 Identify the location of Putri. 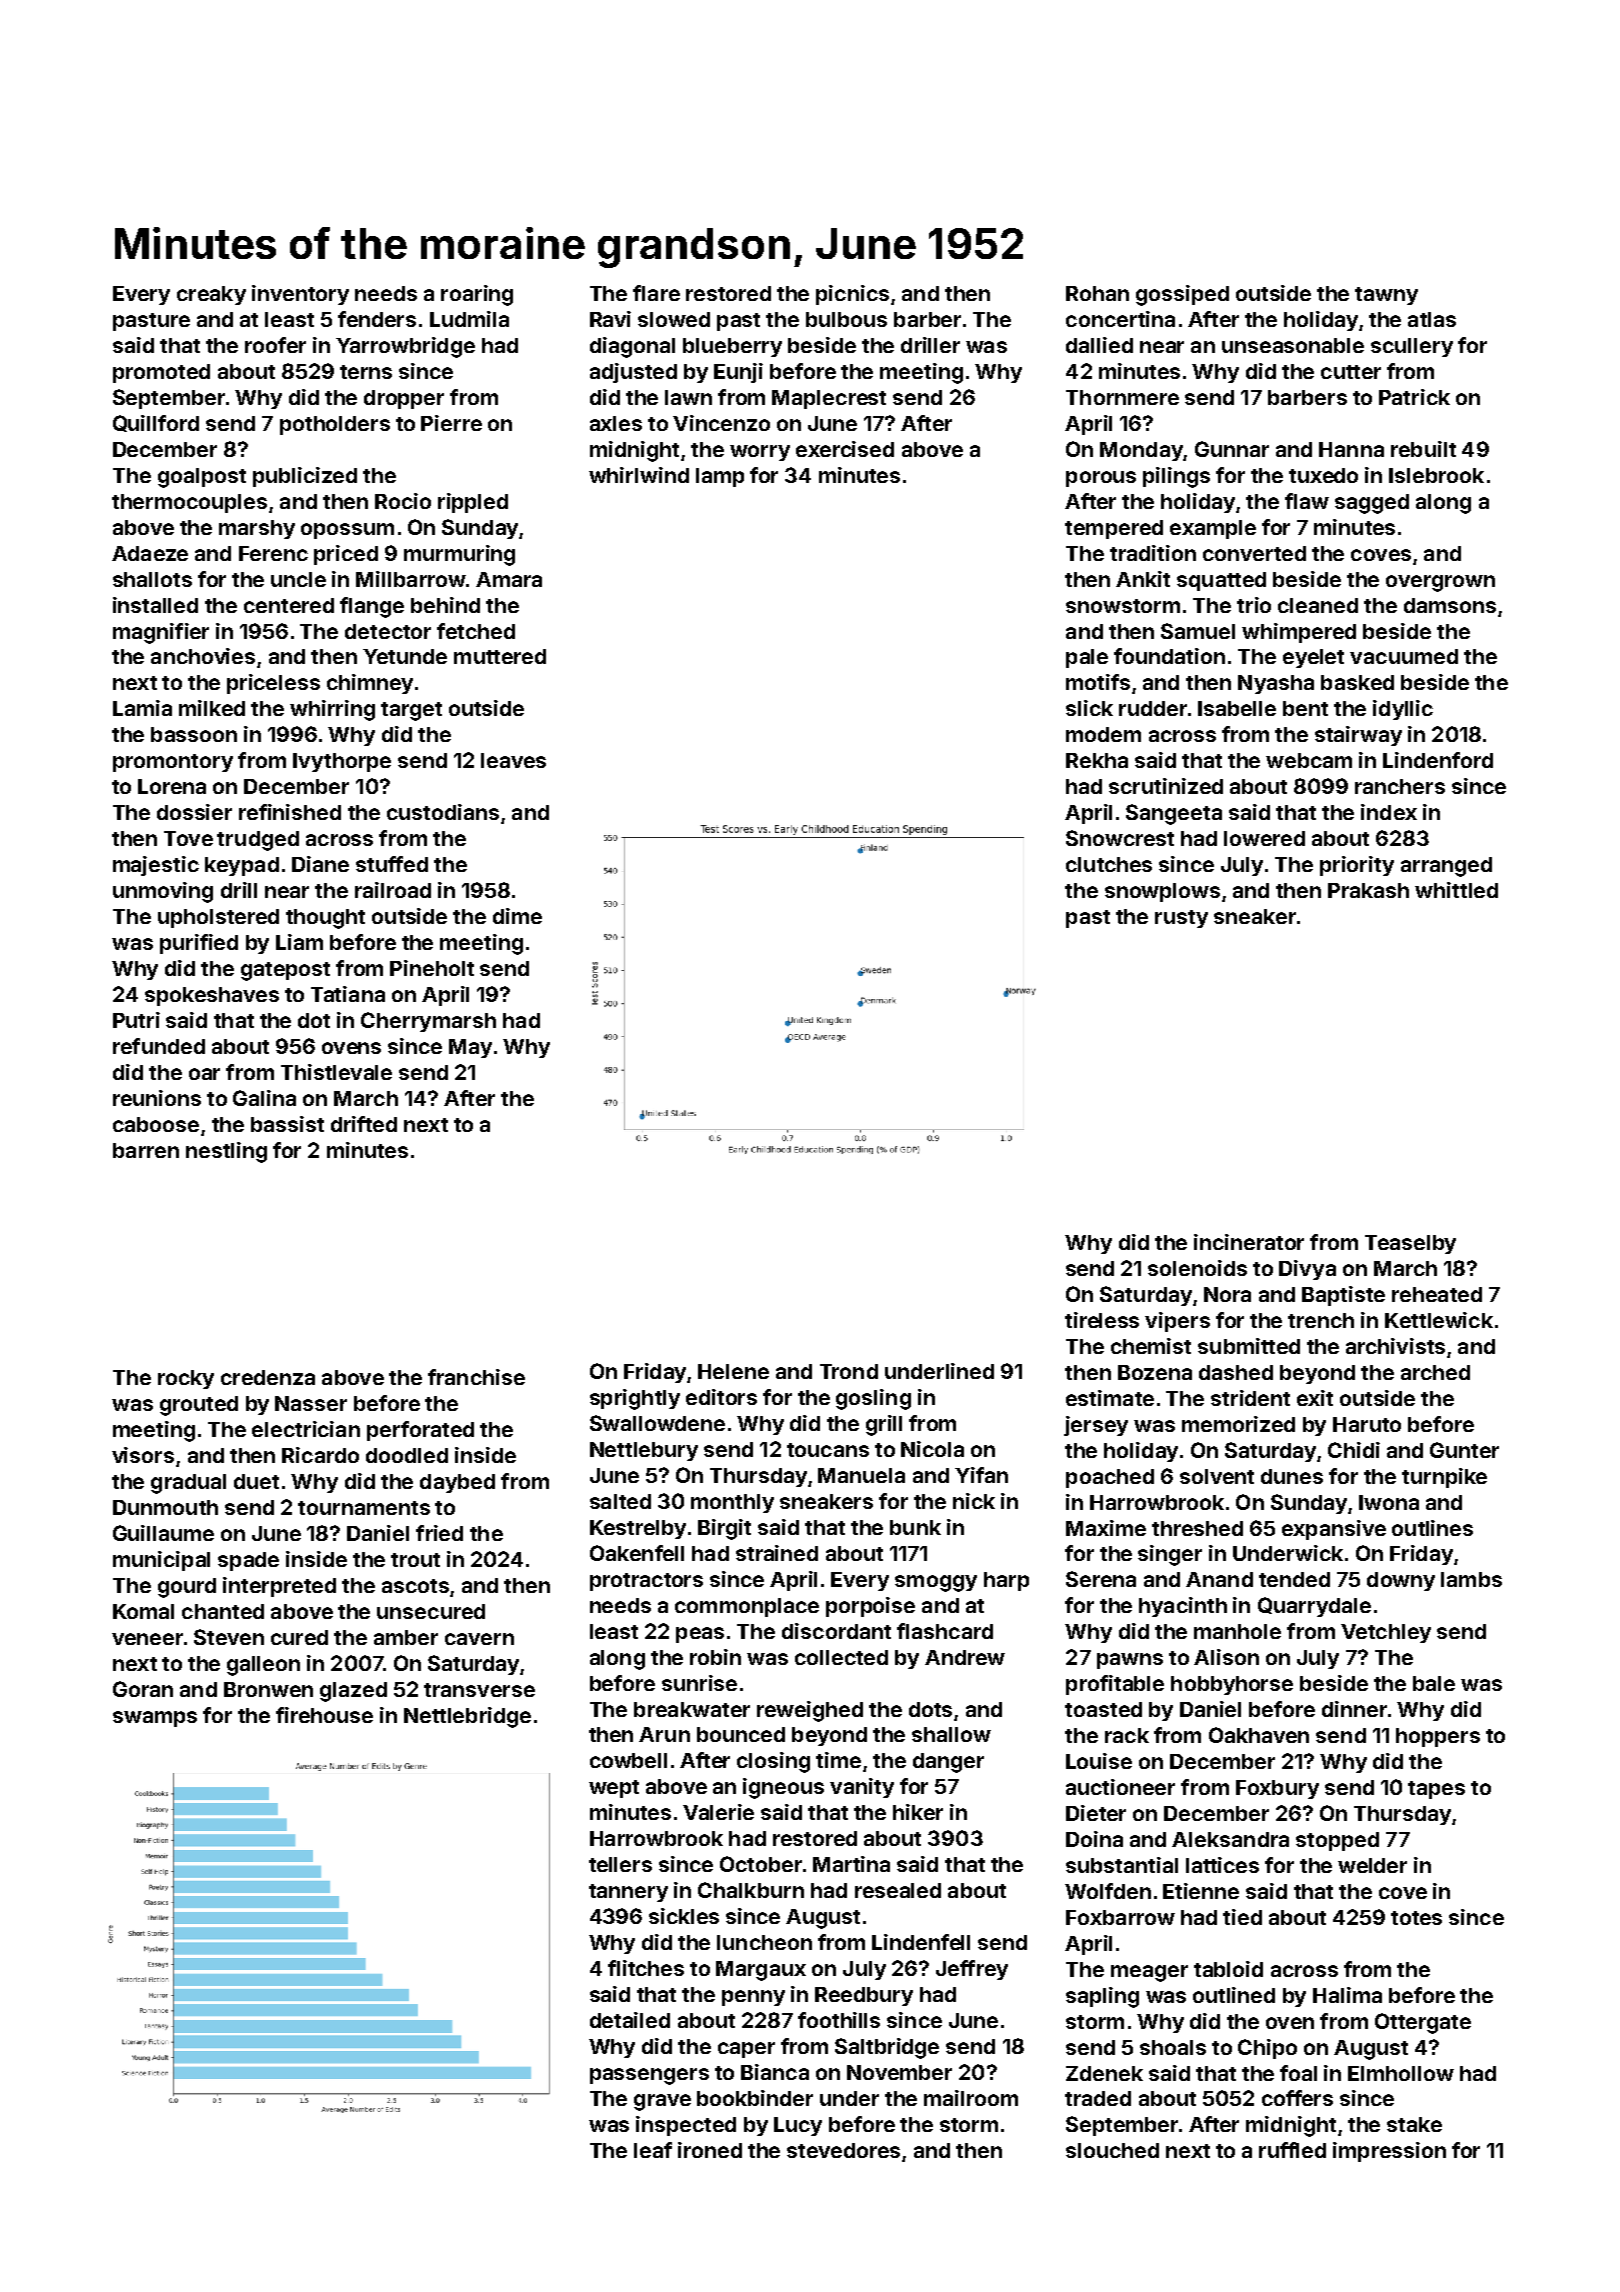
(136, 1020).
